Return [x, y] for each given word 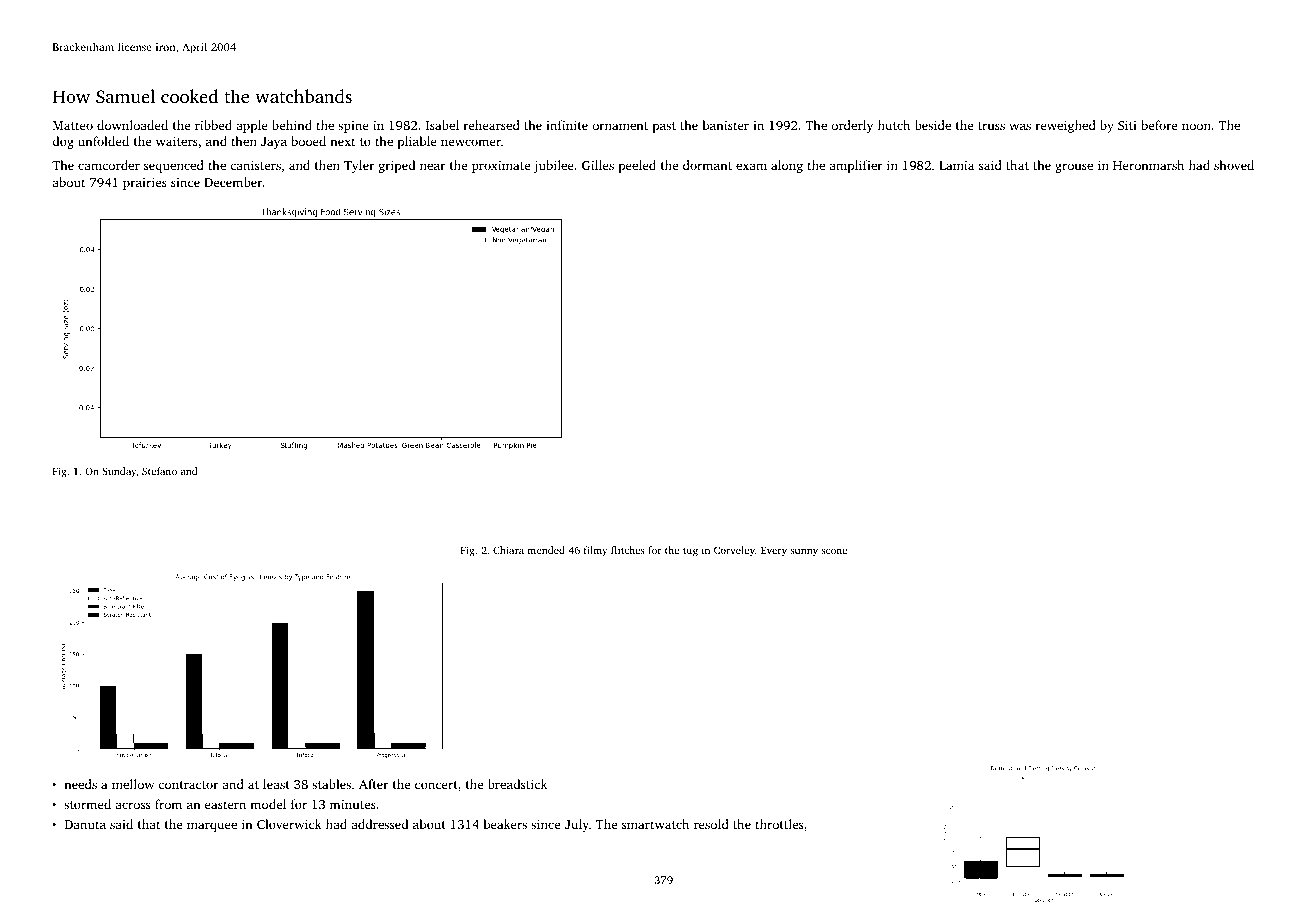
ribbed [213, 125]
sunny [804, 553]
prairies [145, 184]
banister [726, 125]
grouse [1074, 168]
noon [1196, 126]
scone [834, 551]
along [787, 166]
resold [711, 824]
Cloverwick [289, 824]
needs [80, 784]
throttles [779, 824]
